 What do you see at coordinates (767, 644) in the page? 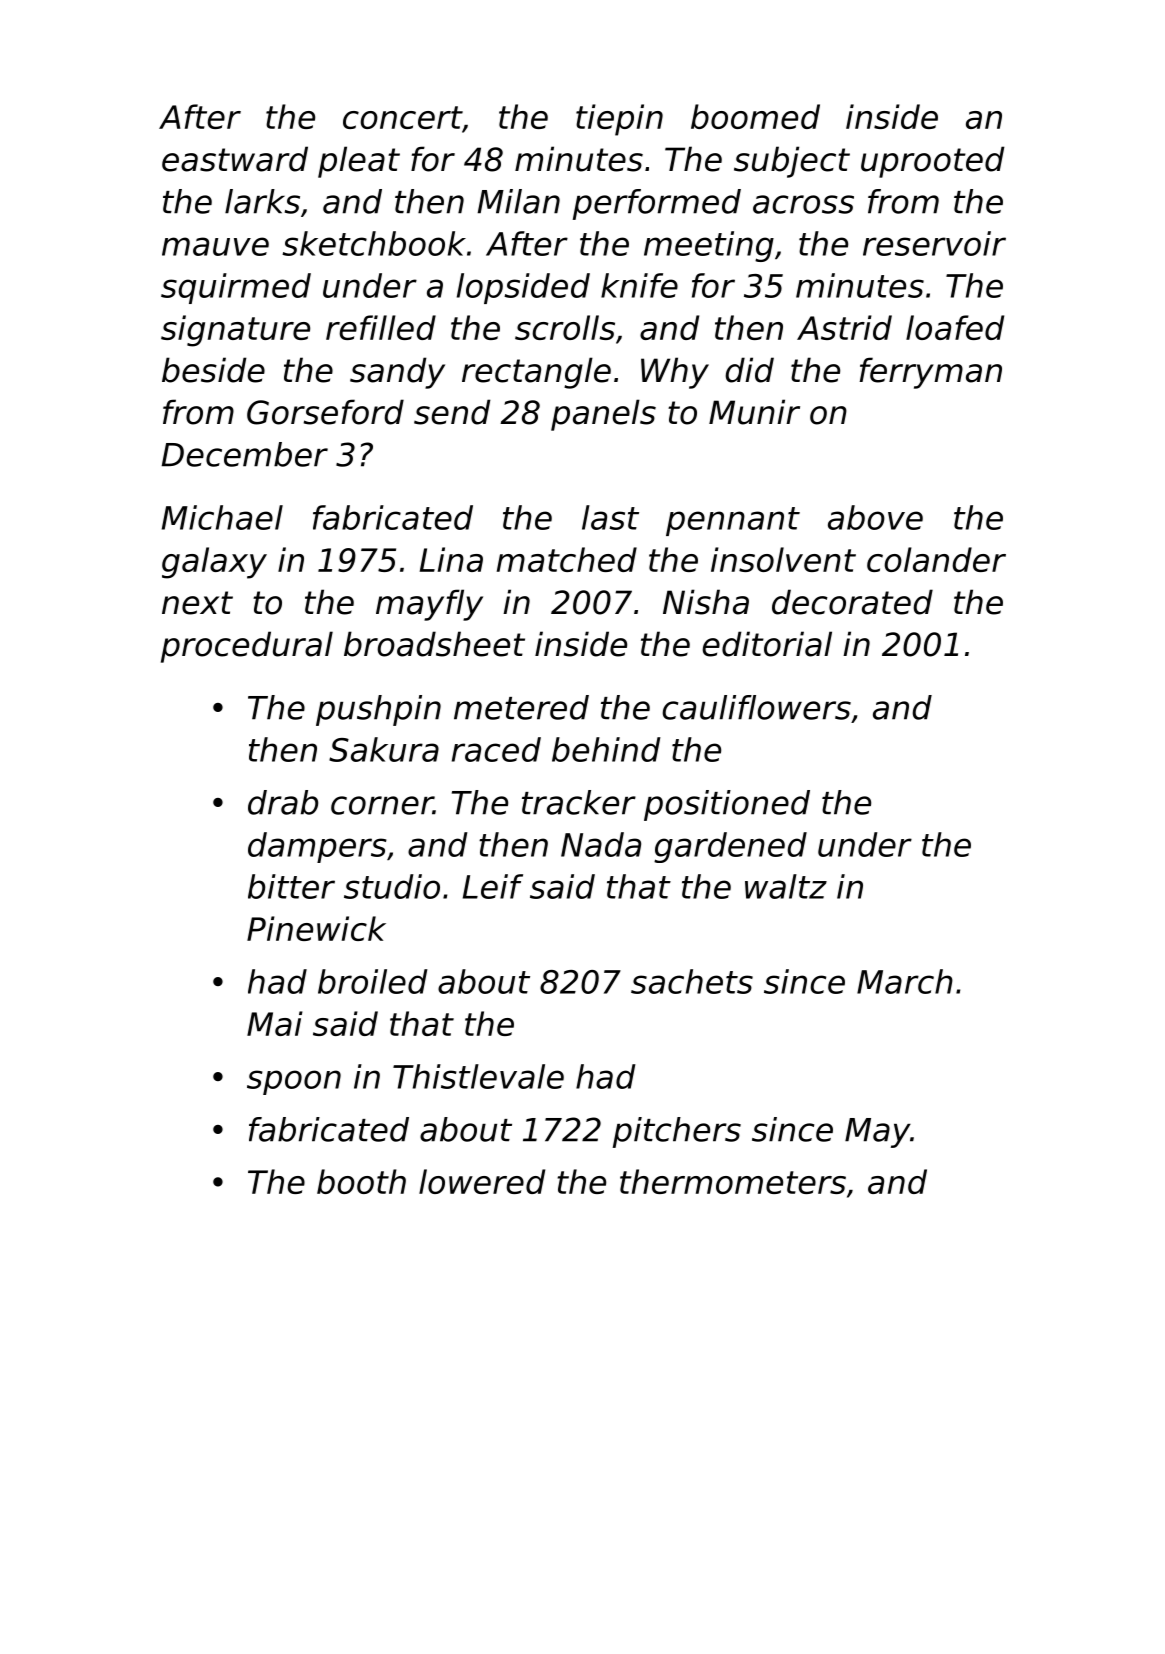
I see `editorial` at bounding box center [767, 644].
